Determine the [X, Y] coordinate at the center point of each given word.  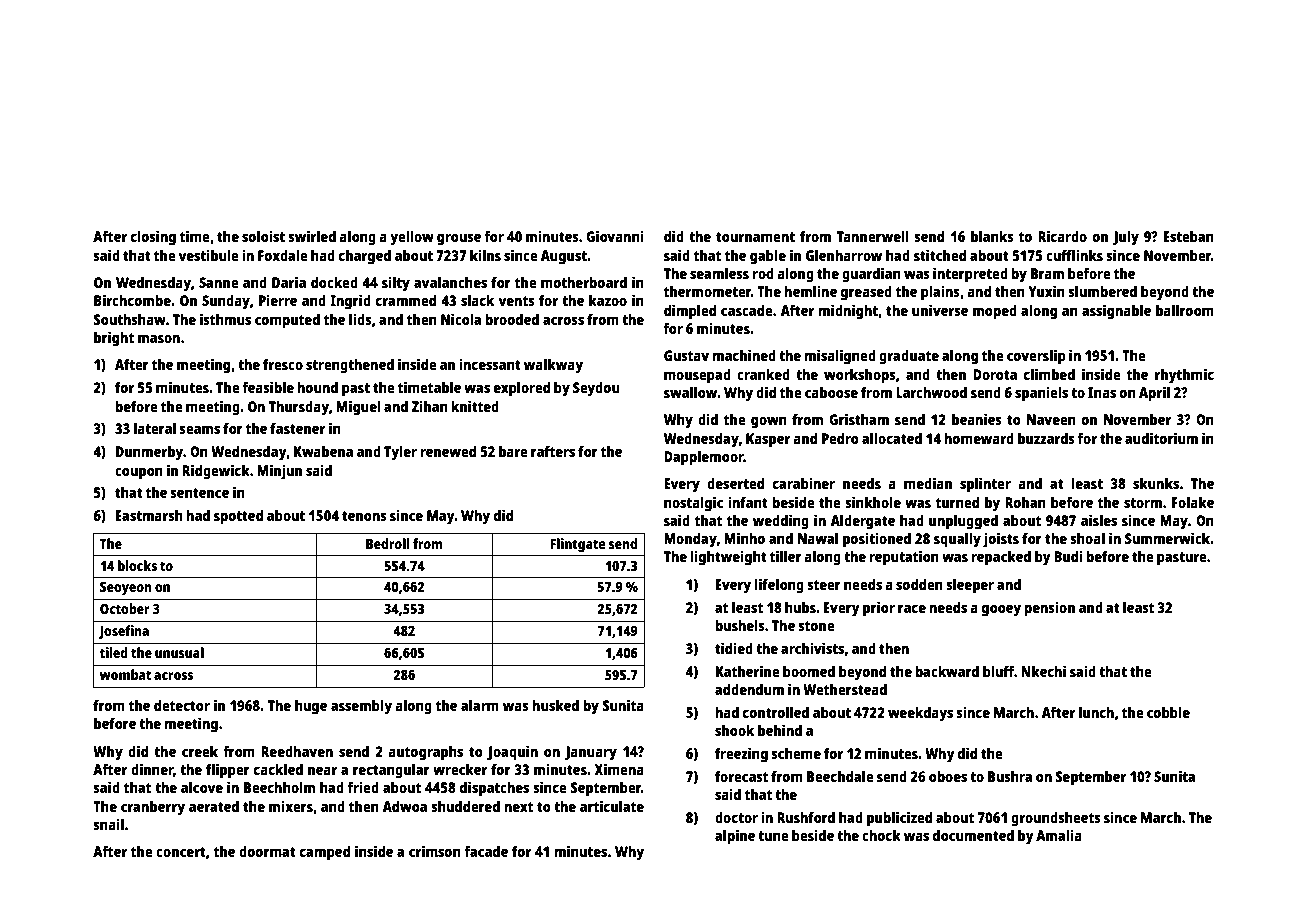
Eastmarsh [149, 515]
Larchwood [931, 392]
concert [181, 852]
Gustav [686, 355]
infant [748, 502]
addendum [749, 689]
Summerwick [1168, 538]
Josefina [123, 632]
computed [287, 321]
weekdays [920, 714]
